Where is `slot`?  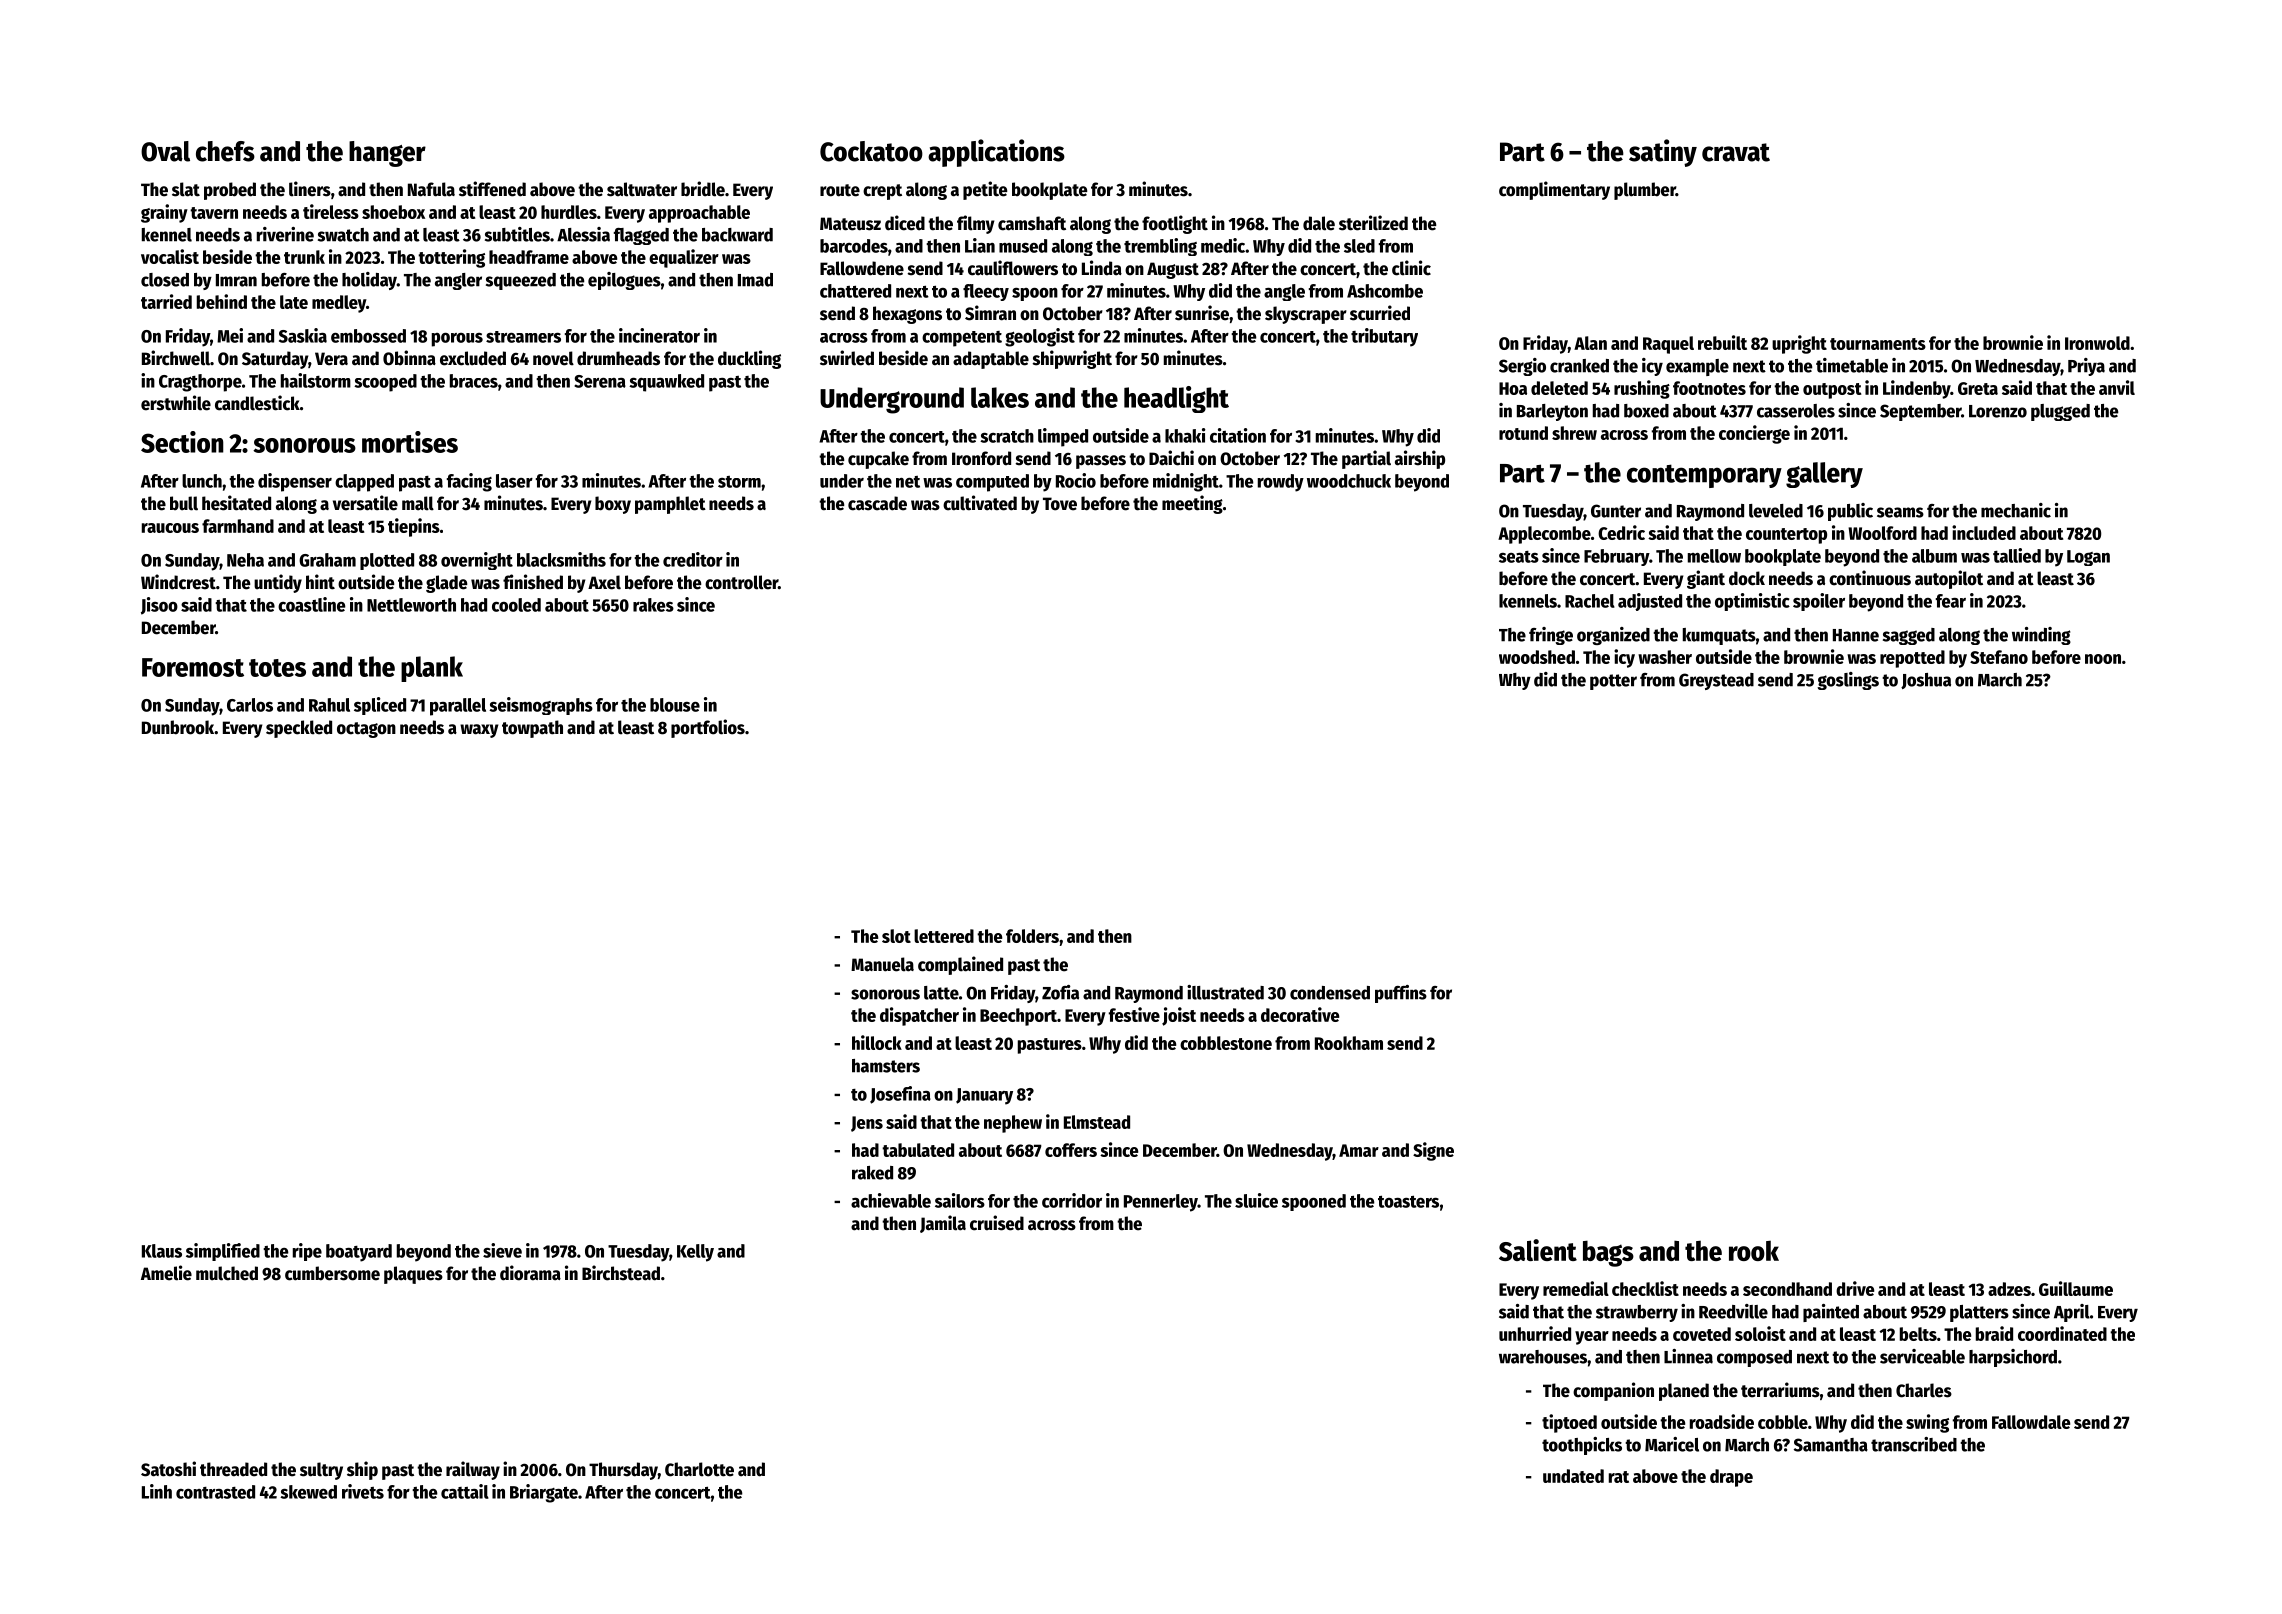
slot is located at coordinates (896, 936).
